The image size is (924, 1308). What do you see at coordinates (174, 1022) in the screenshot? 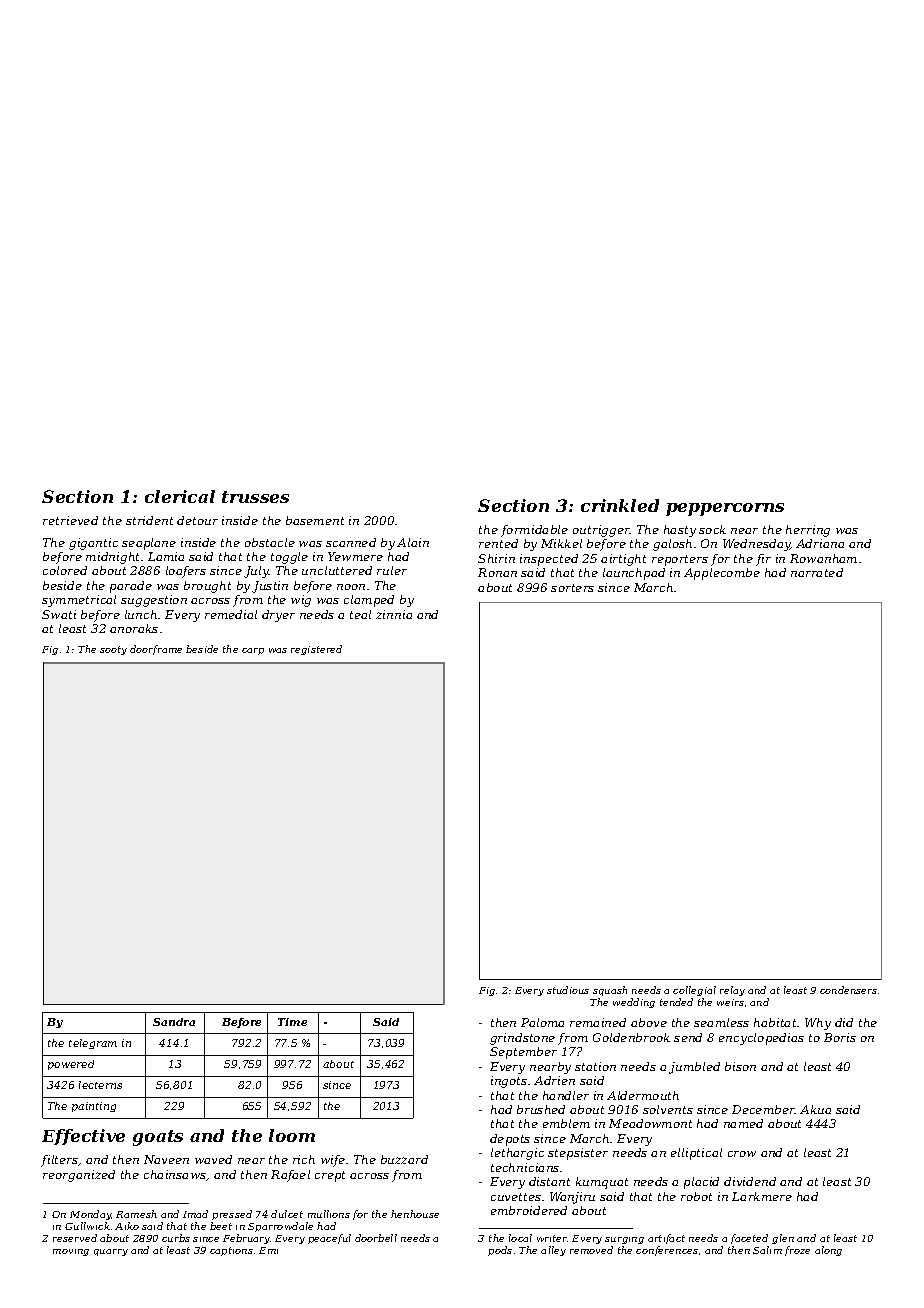
I see `Sandra` at bounding box center [174, 1022].
